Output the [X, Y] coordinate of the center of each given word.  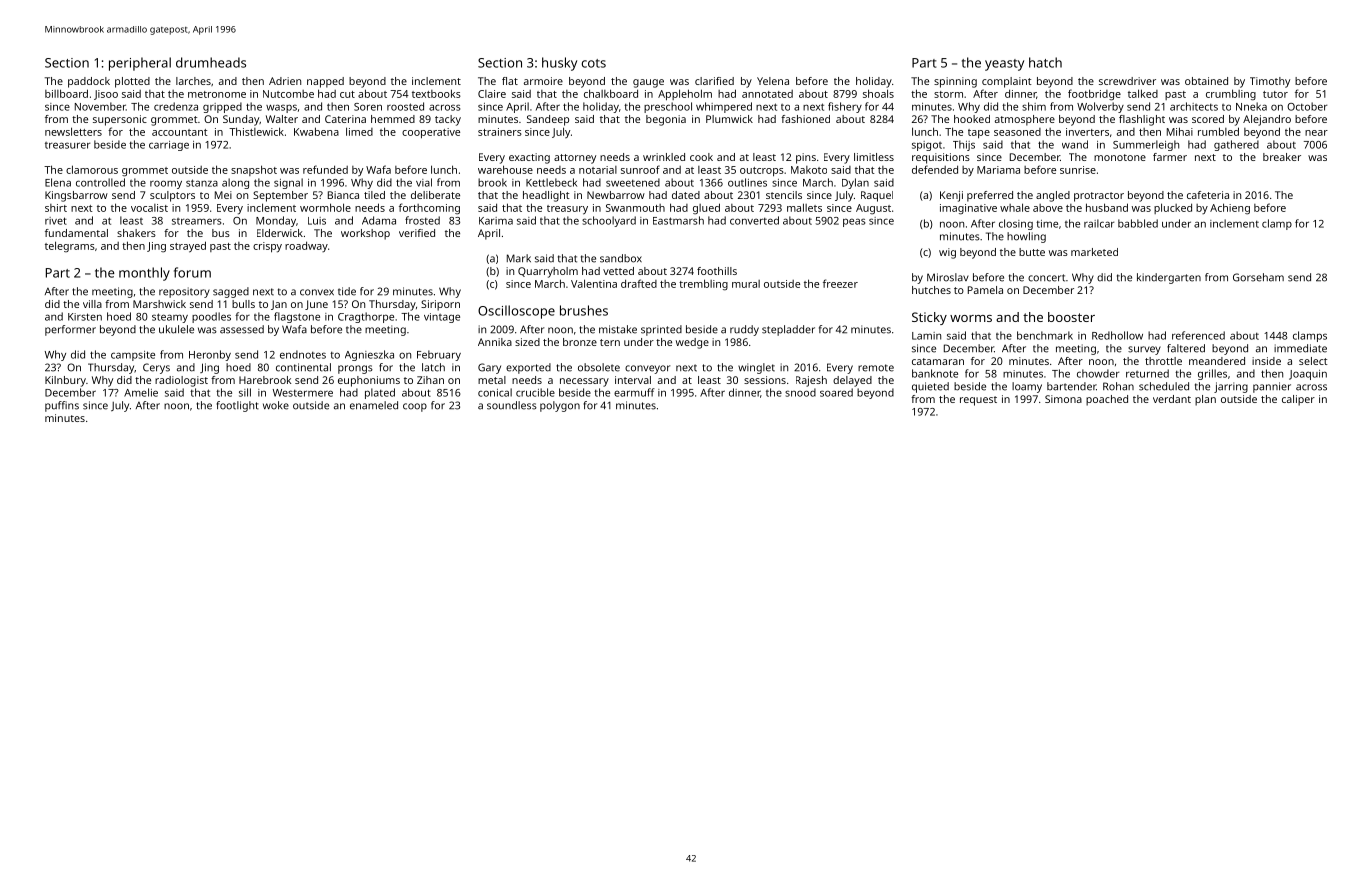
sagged [231, 292]
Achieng [1230, 209]
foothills [717, 271]
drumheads [211, 62]
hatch [1045, 62]
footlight [237, 406]
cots [594, 63]
